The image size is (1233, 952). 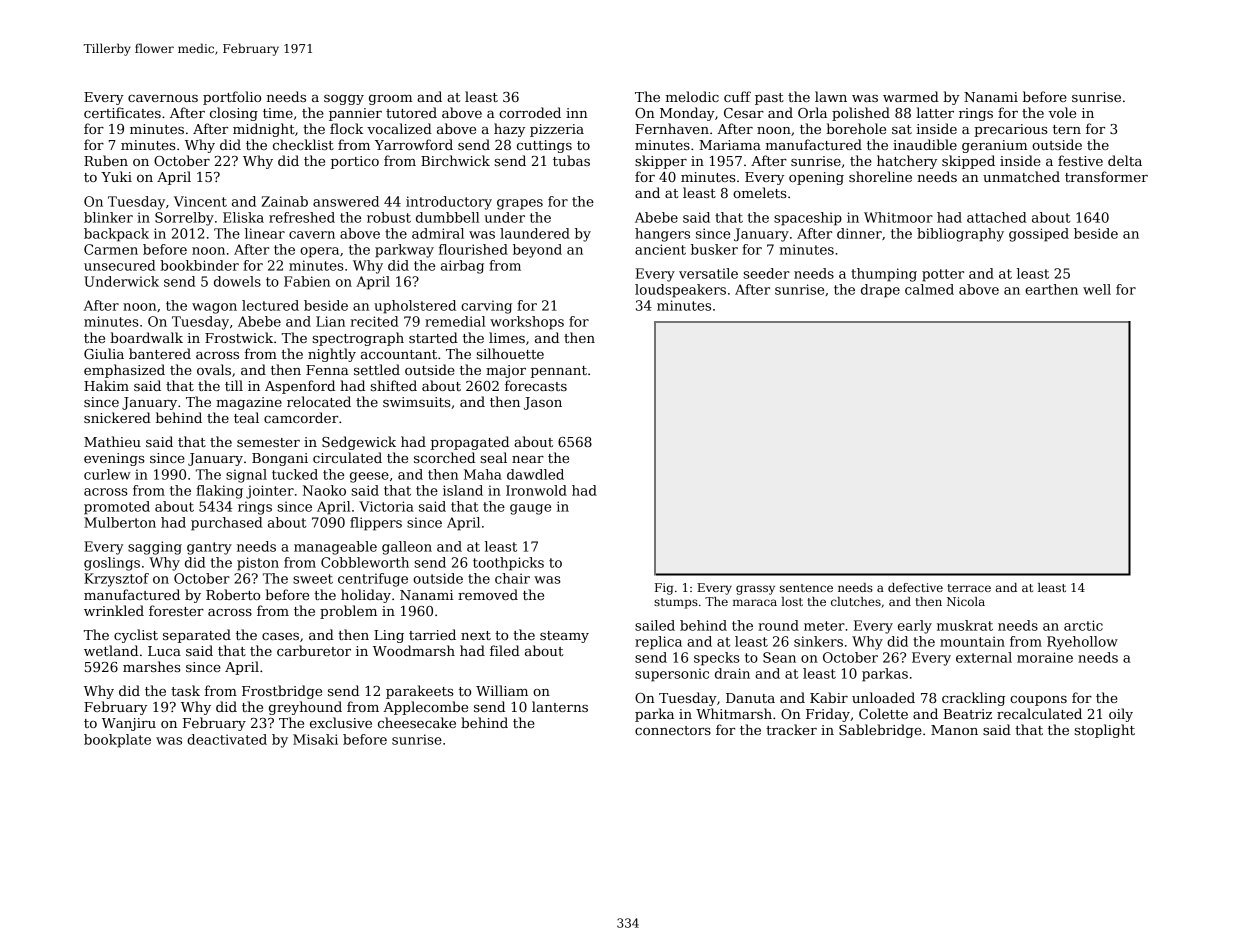 What do you see at coordinates (433, 337) in the document?
I see `started` at bounding box center [433, 337].
